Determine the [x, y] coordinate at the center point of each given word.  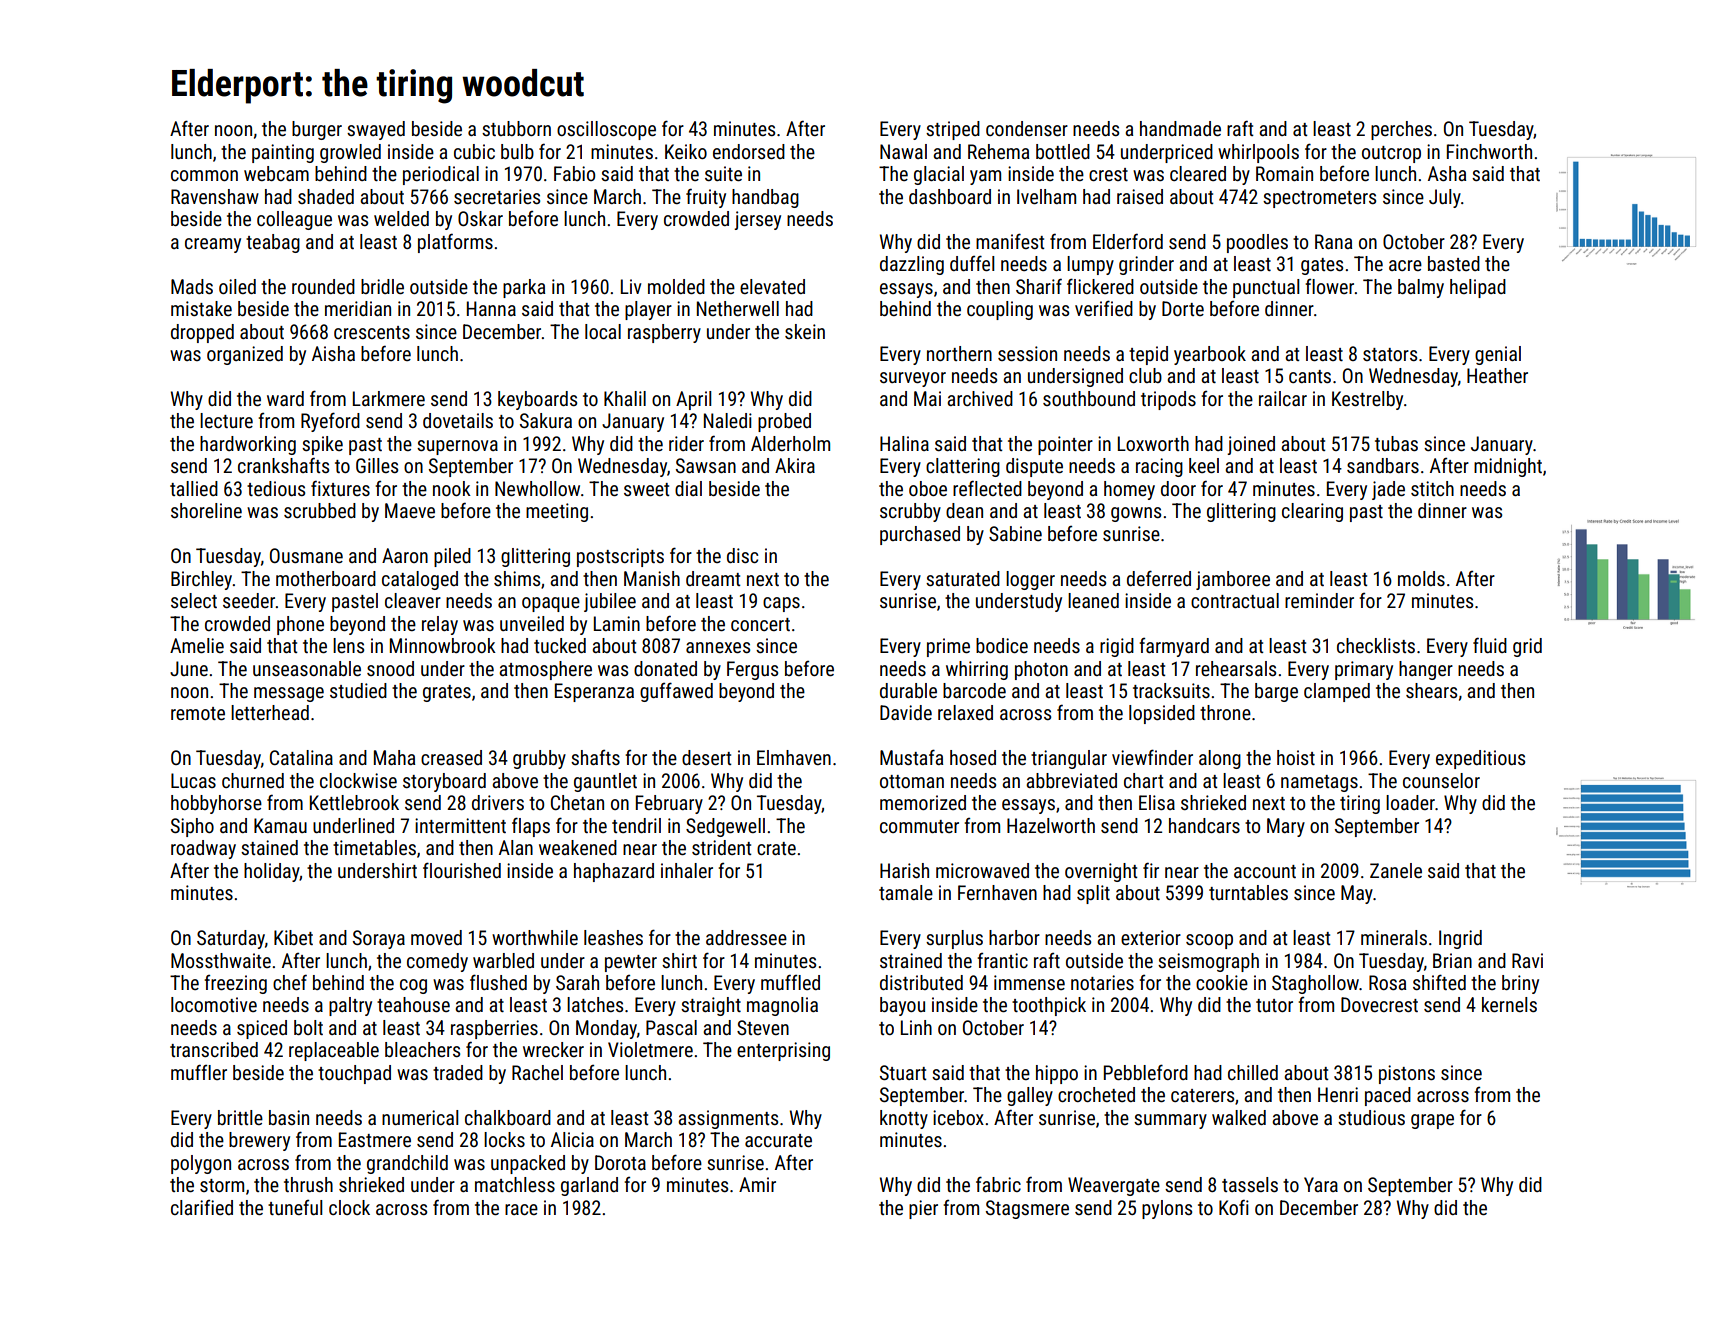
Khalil [625, 398]
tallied [194, 488]
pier [923, 1209]
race [521, 1209]
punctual [1266, 288]
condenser [1027, 128]
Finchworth [1489, 151]
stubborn [516, 128]
